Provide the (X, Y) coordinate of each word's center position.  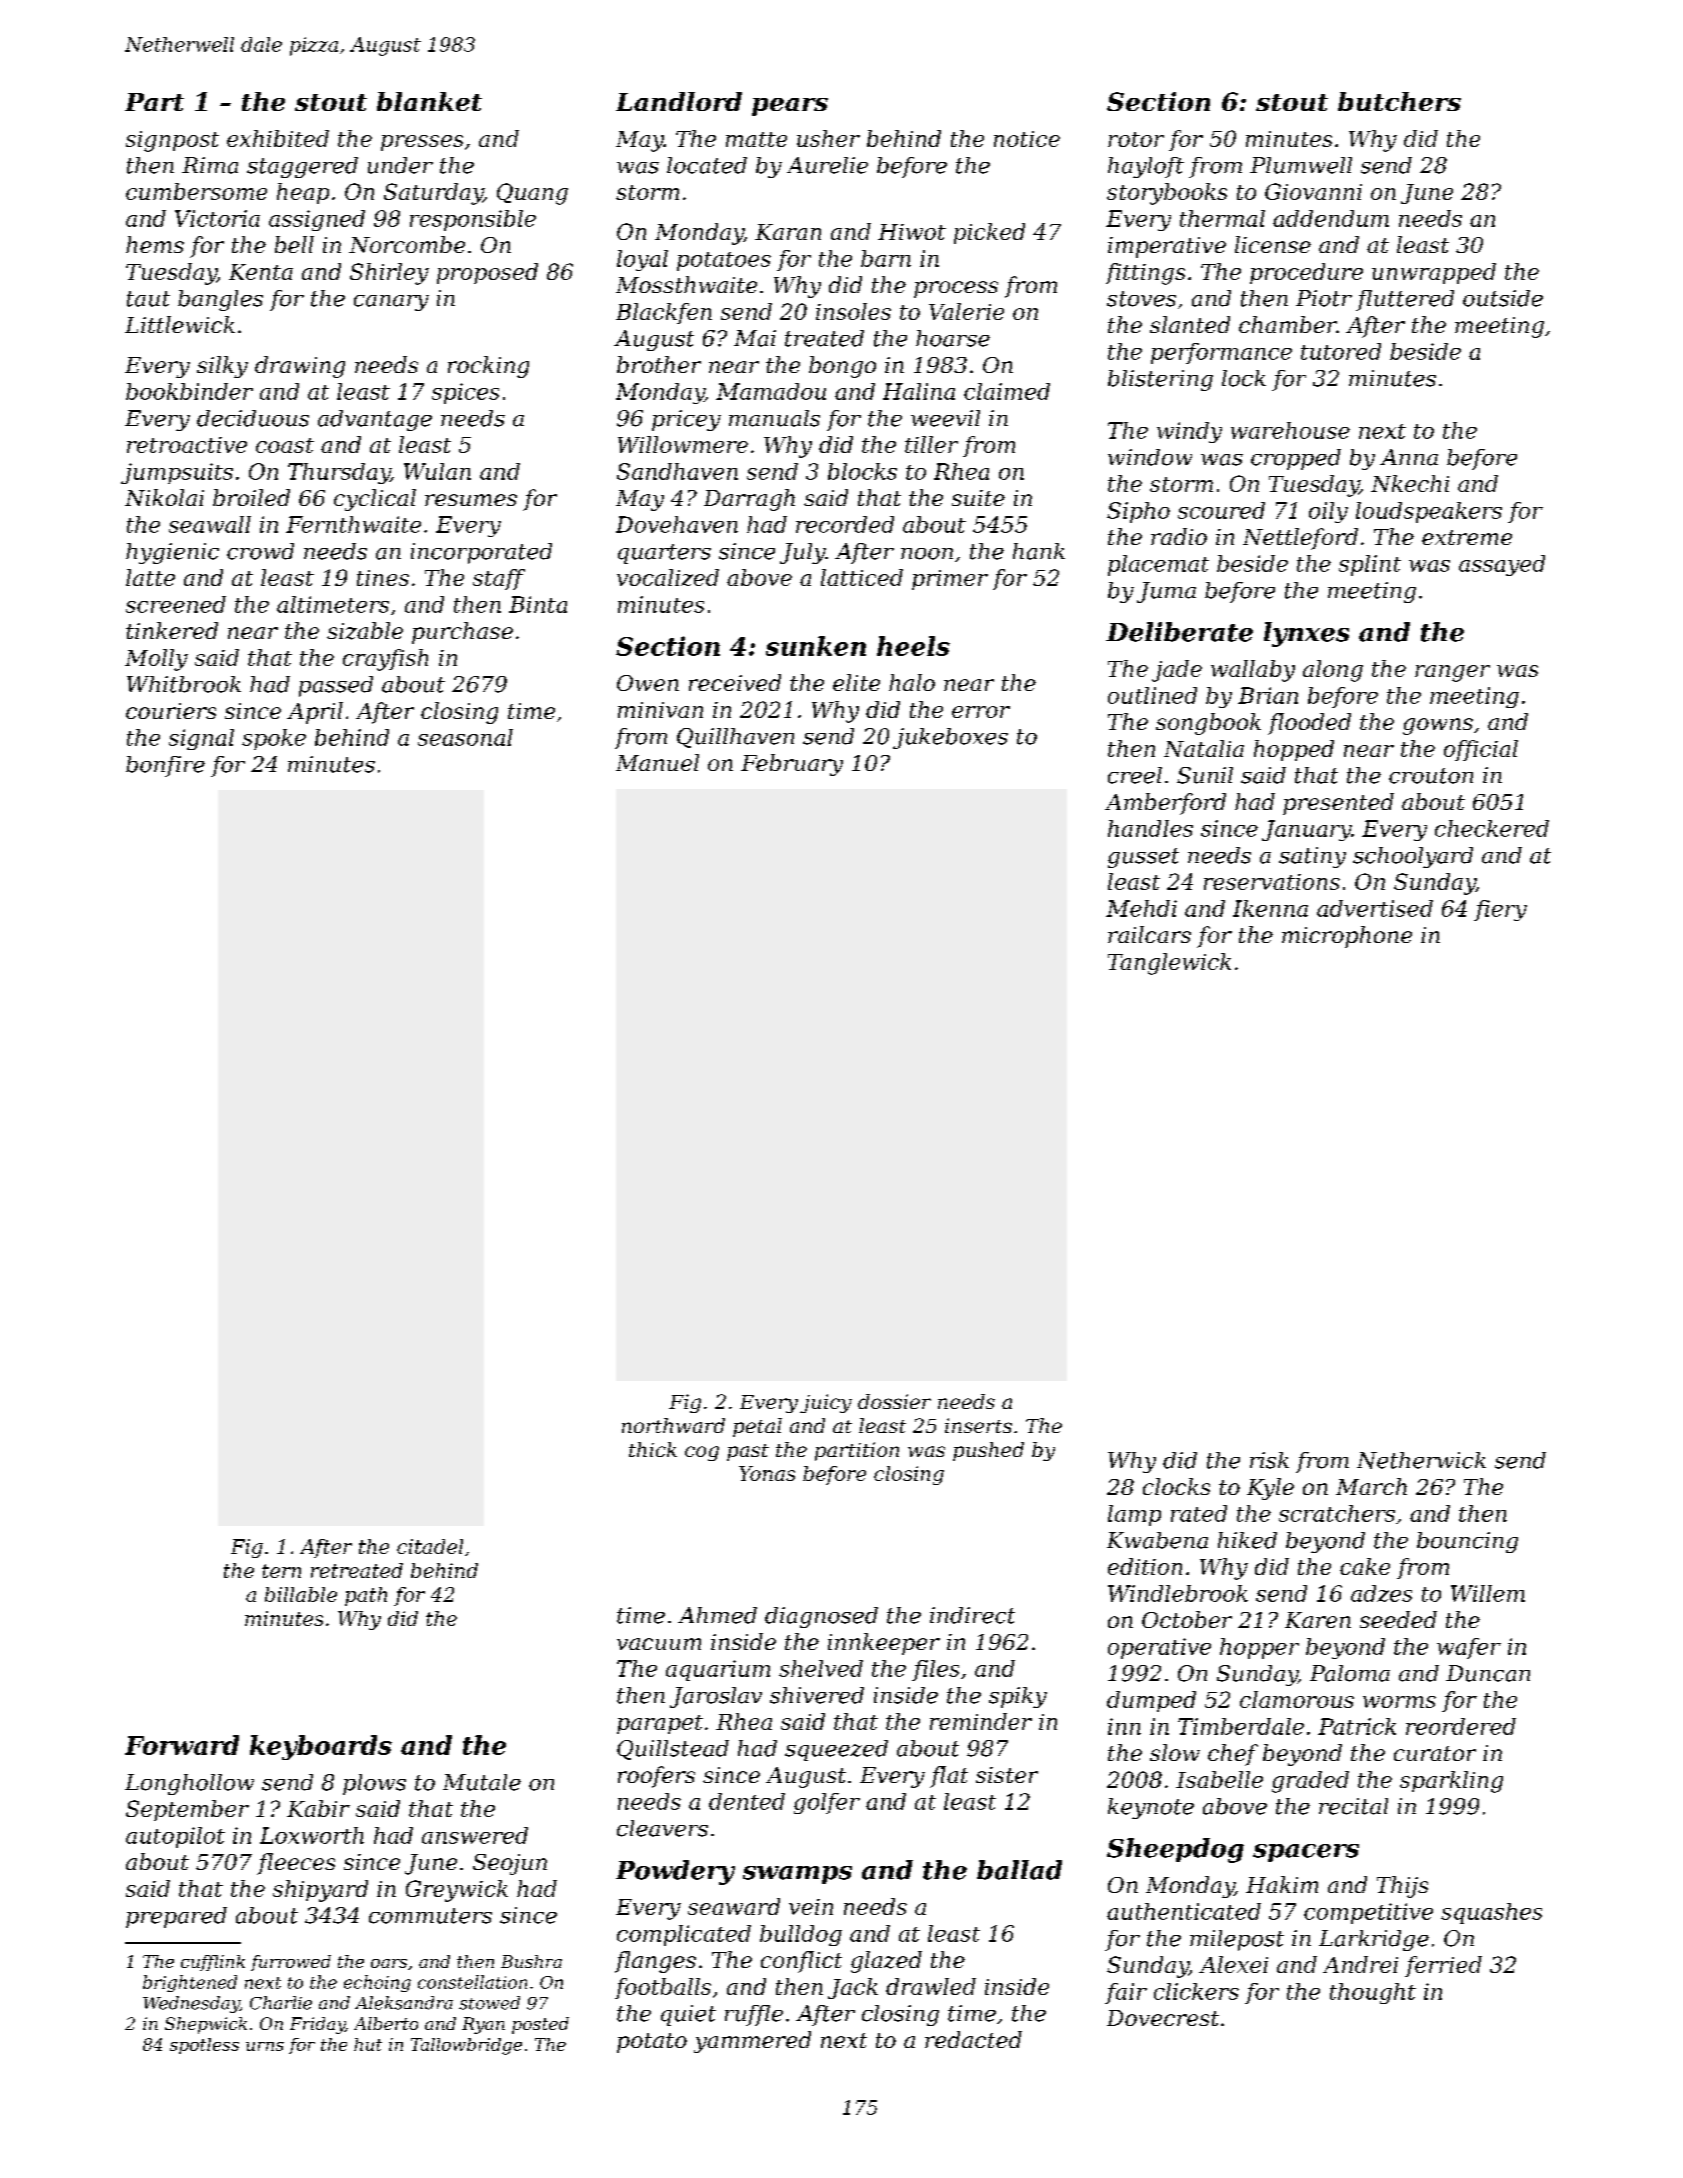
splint (1370, 565)
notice (1027, 139)
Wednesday (191, 2004)
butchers (1399, 101)
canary (391, 303)
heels (913, 646)
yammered (752, 2042)
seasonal (465, 737)
